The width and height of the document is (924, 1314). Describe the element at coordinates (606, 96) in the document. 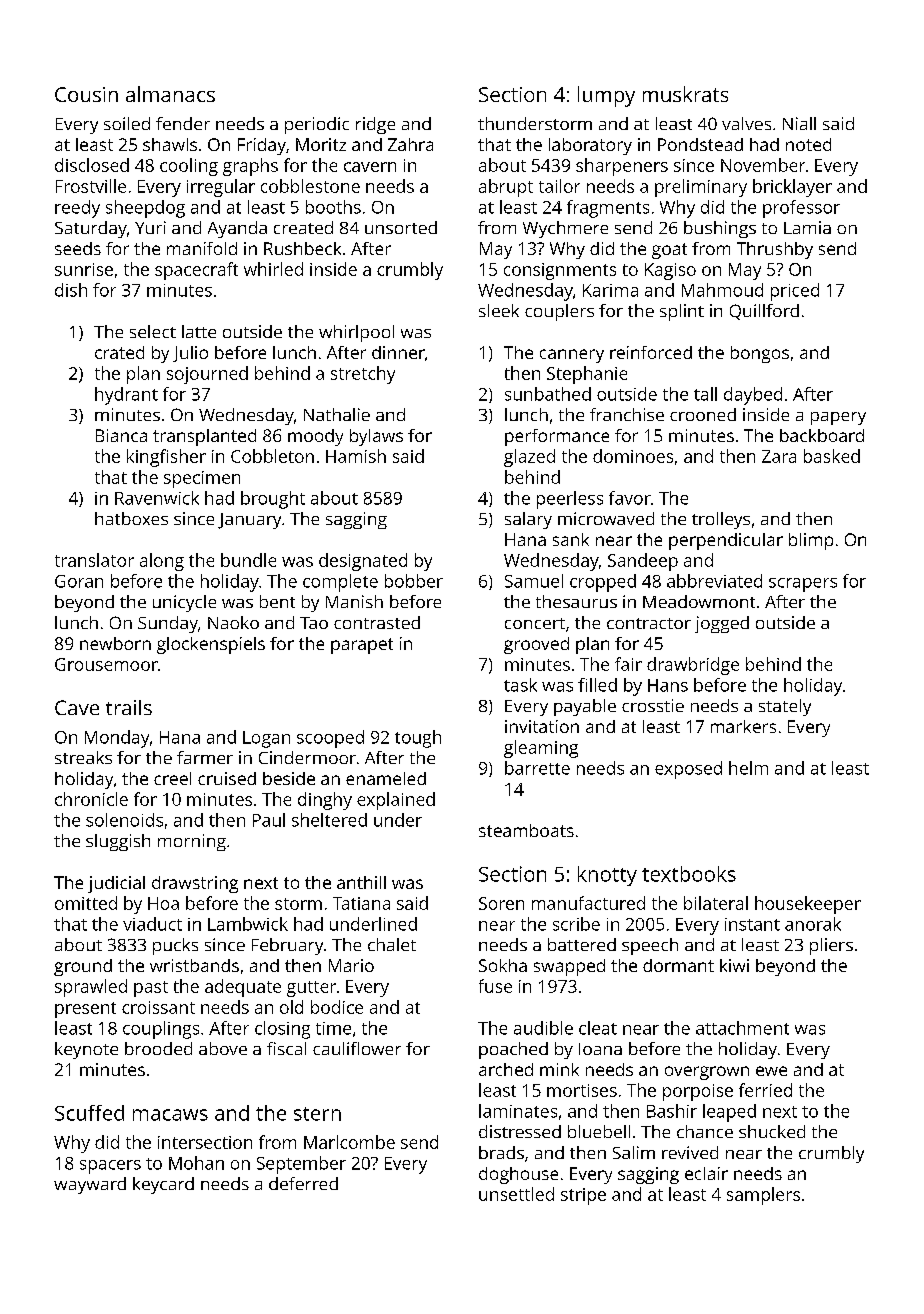

I see `lumpy` at that location.
